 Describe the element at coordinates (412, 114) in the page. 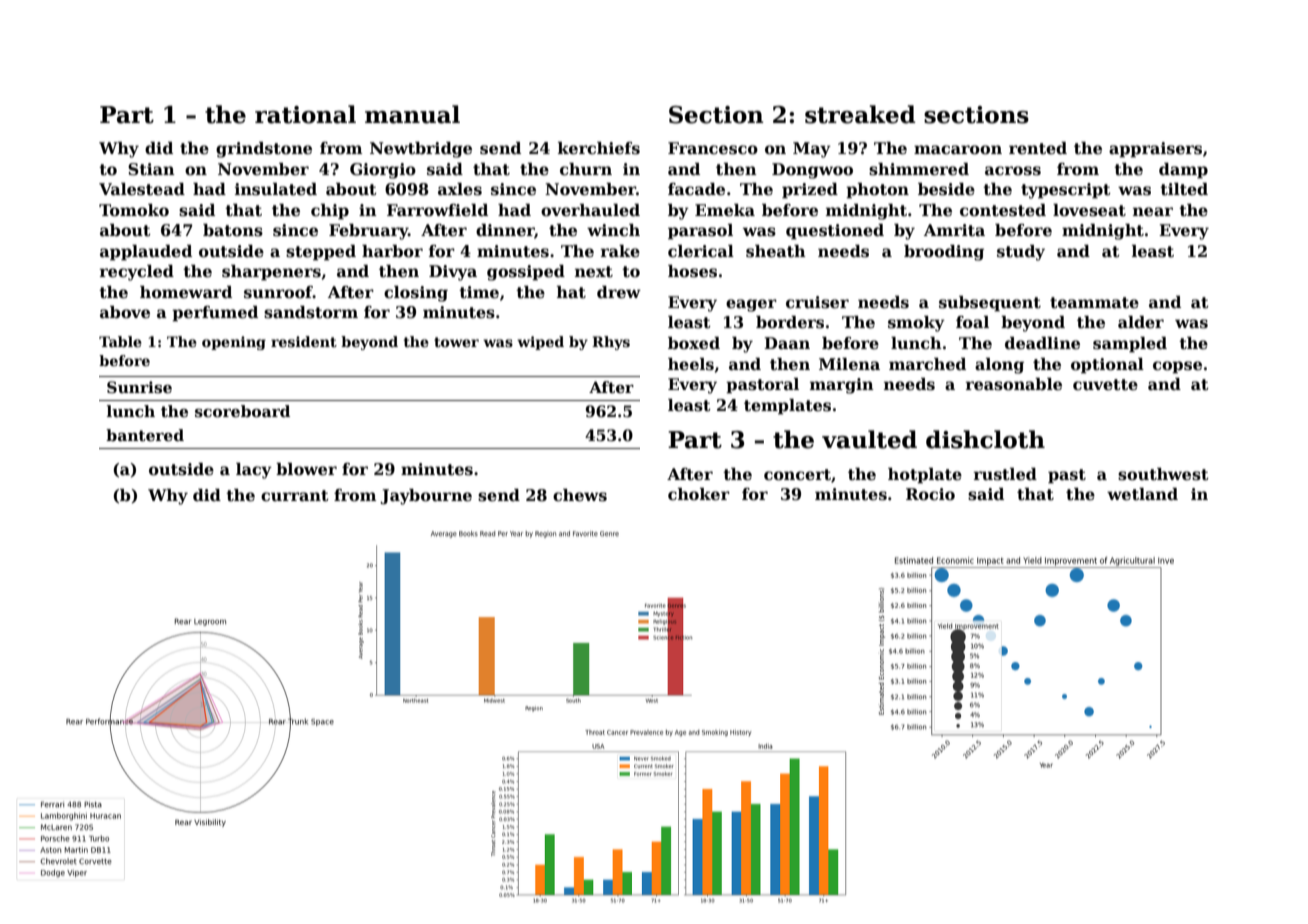

I see `manual` at that location.
